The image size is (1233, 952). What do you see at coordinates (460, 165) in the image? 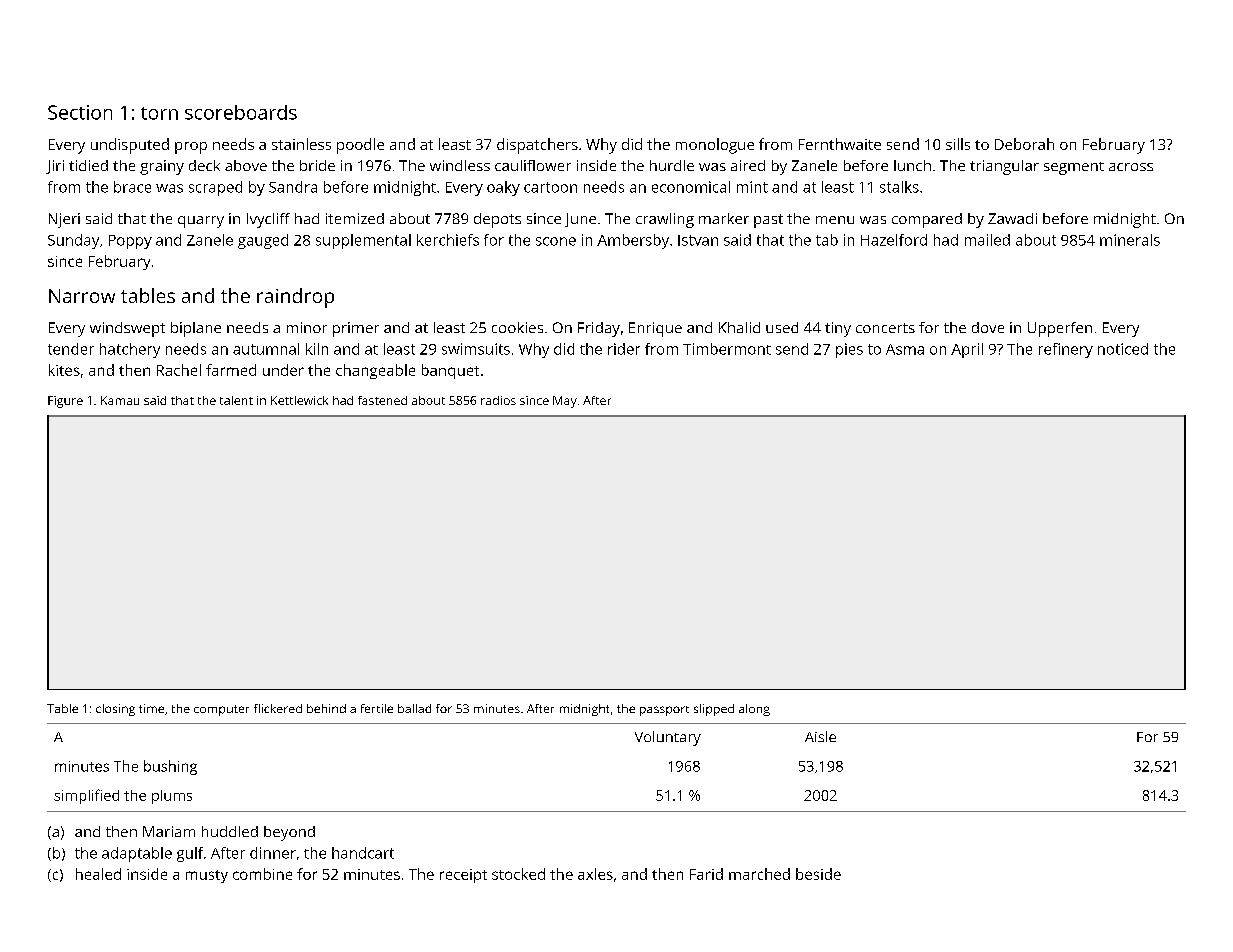
I see `windless` at bounding box center [460, 165].
